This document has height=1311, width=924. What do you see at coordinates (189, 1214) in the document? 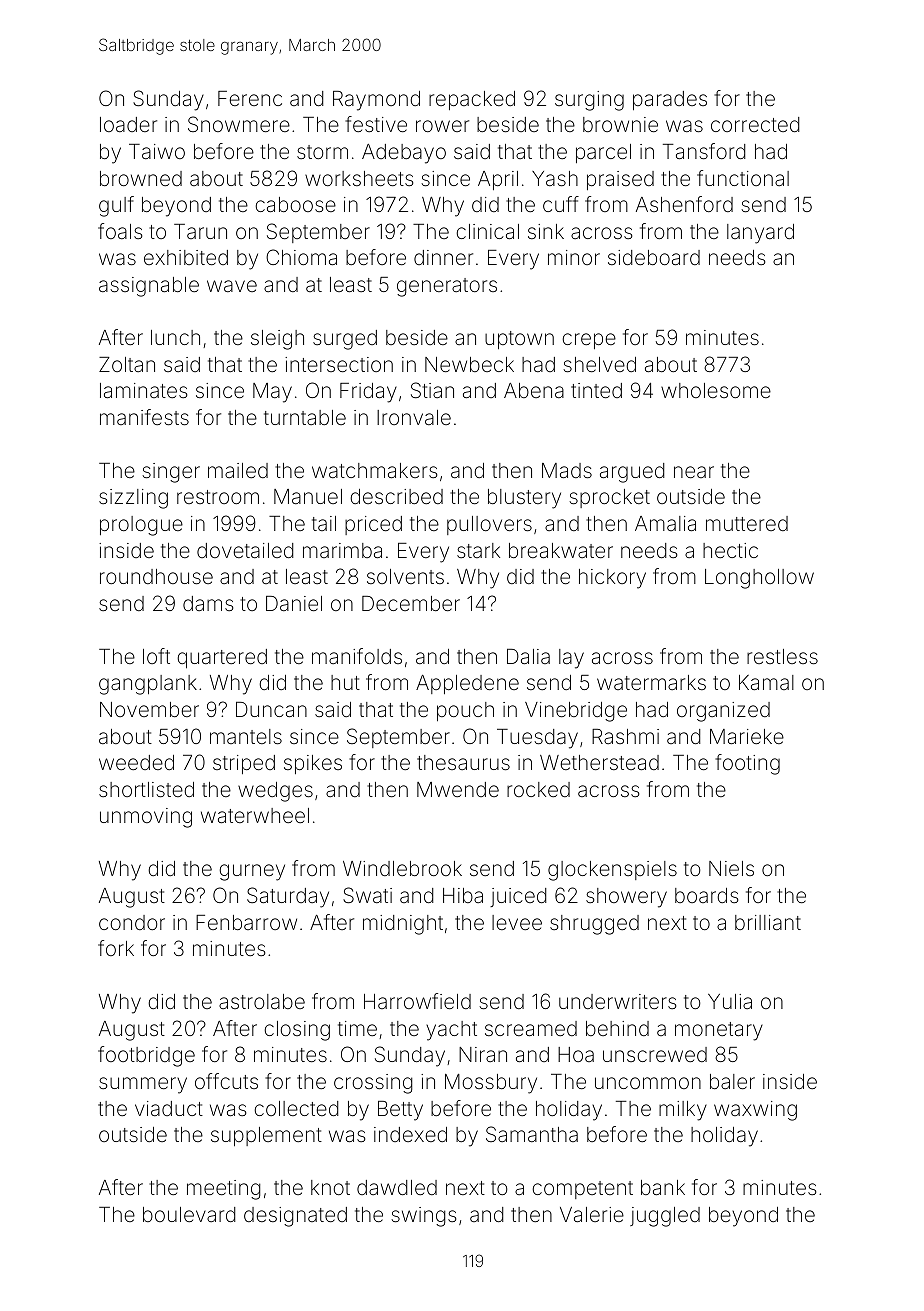
I see `boulevard` at bounding box center [189, 1214].
